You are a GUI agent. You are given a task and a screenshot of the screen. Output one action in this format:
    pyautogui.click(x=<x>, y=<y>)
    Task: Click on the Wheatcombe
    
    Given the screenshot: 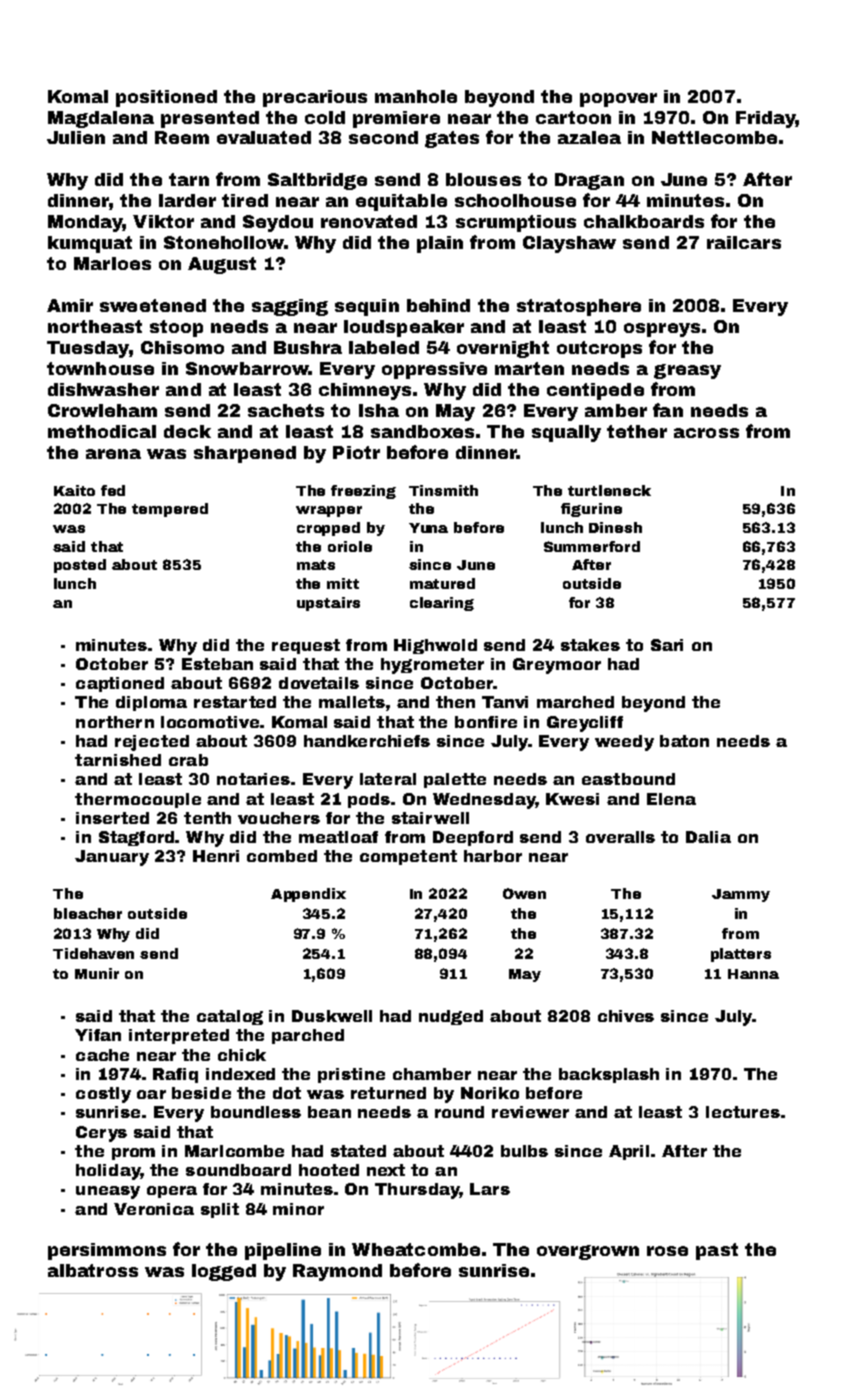 What is the action you would take?
    pyautogui.click(x=416, y=1249)
